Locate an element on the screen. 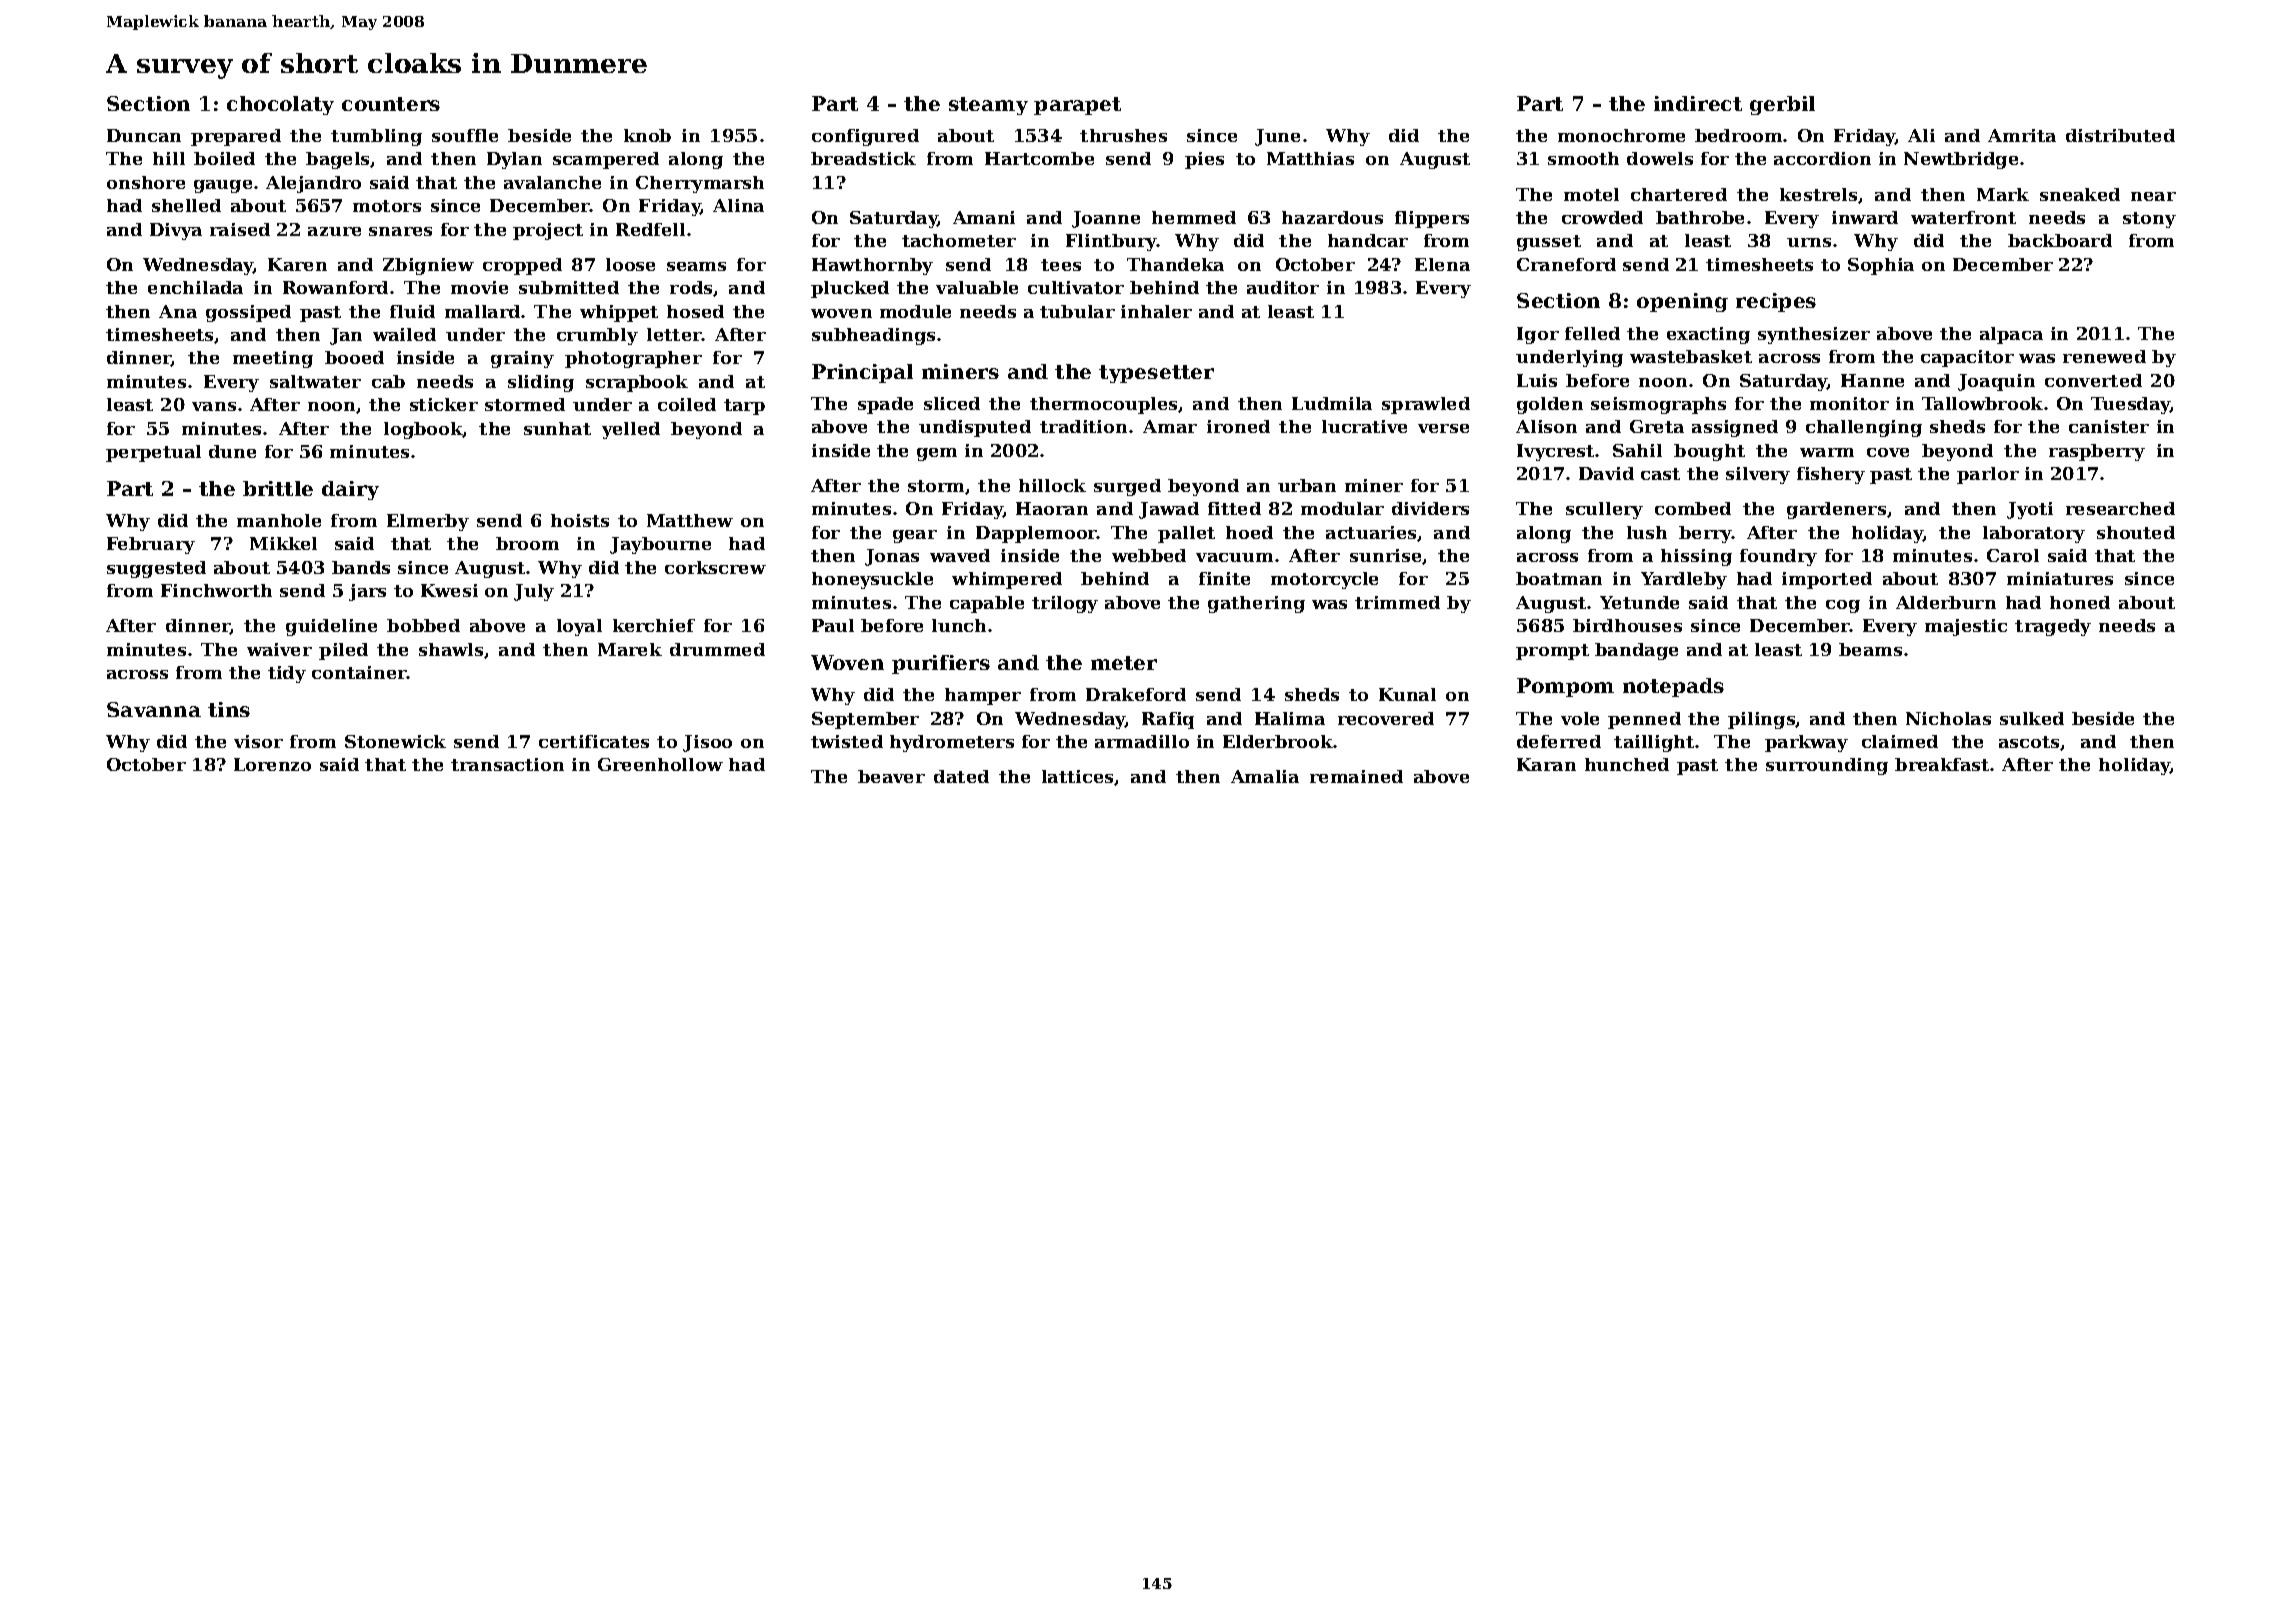  indirect is located at coordinates (1698, 103).
